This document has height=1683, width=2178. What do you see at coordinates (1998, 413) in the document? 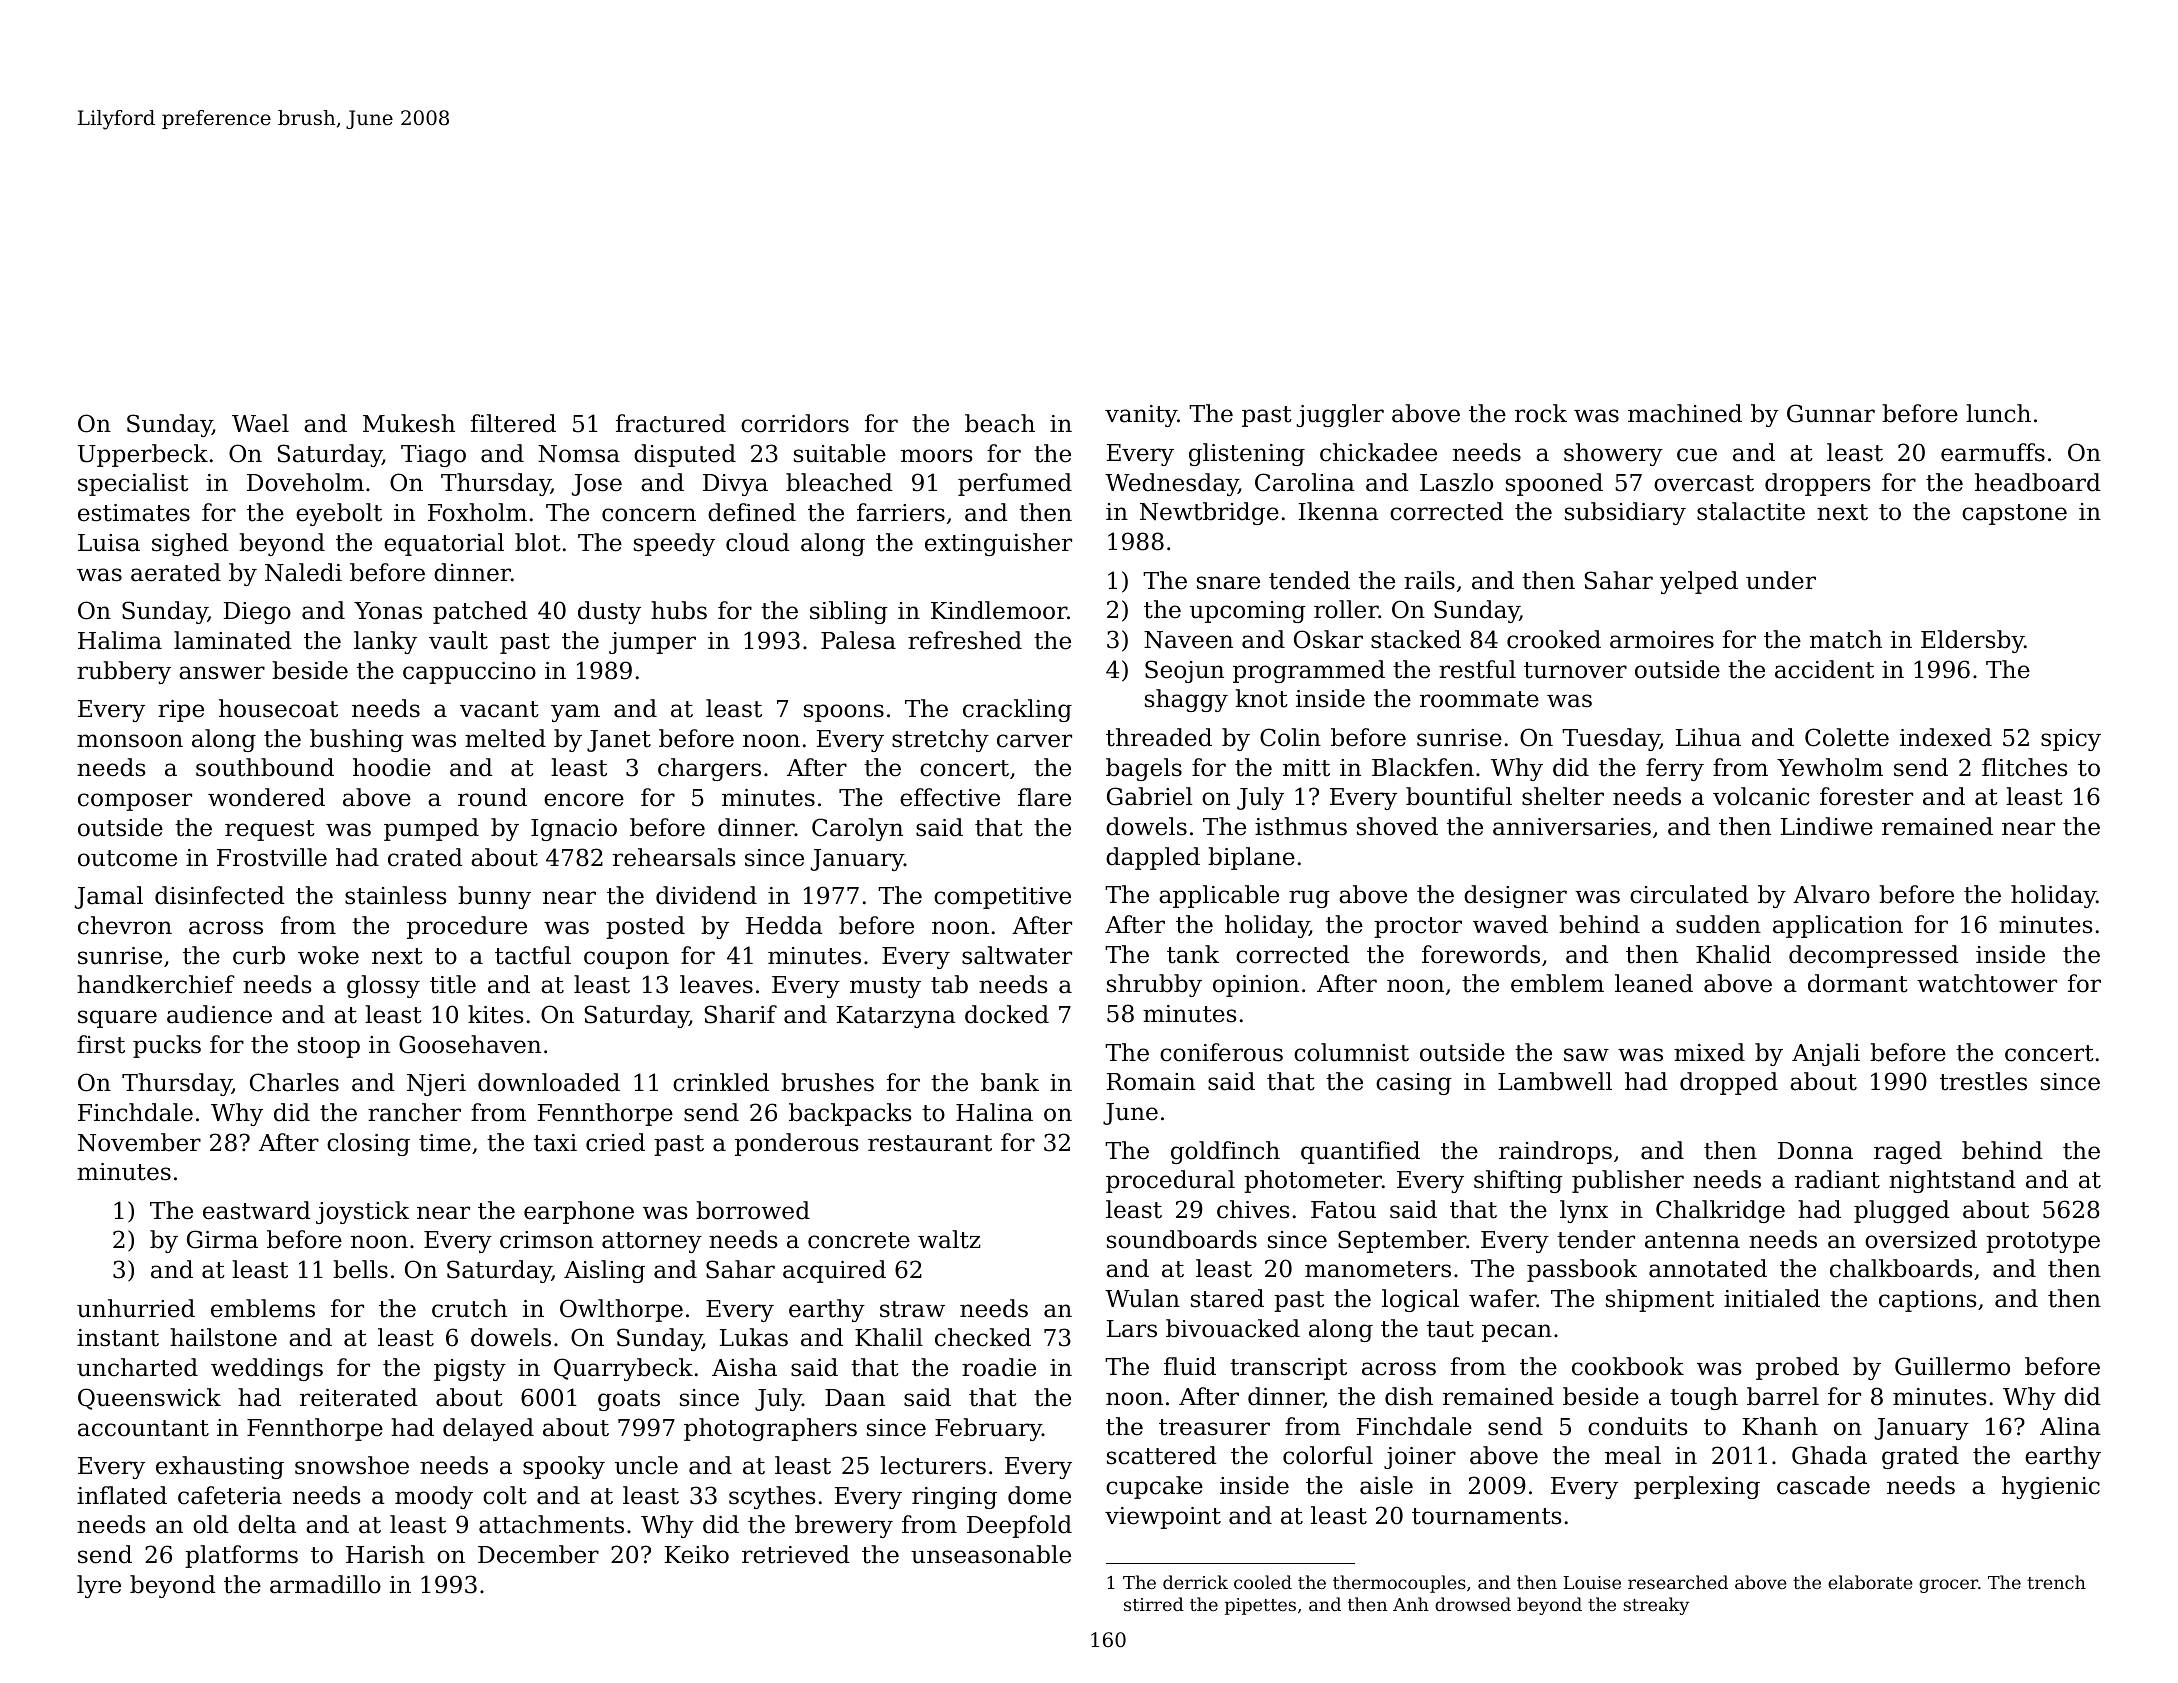
I see `lunch` at bounding box center [1998, 413].
